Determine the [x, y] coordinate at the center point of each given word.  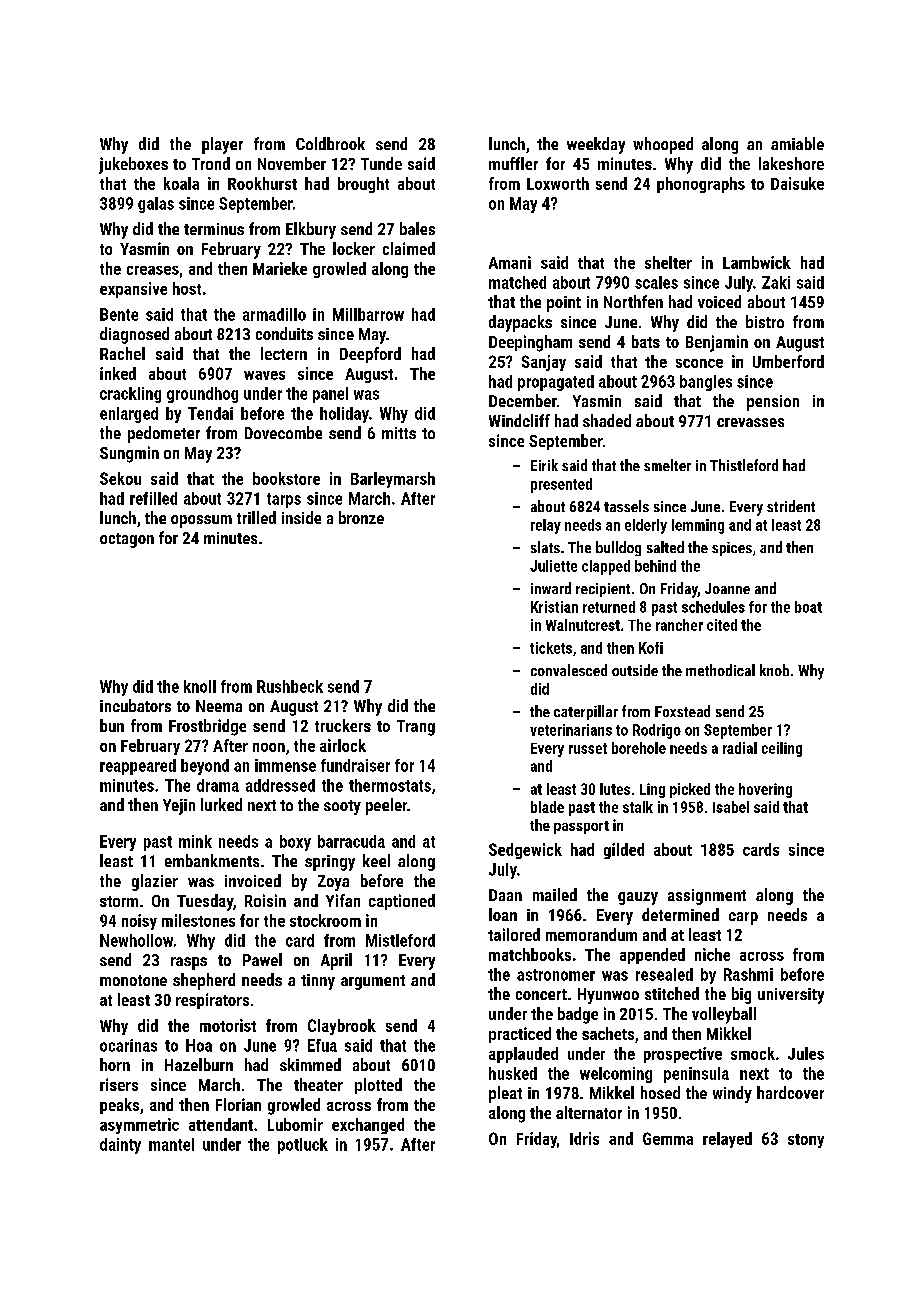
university [791, 996]
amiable [797, 143]
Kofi [651, 648]
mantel [171, 1144]
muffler [513, 163]
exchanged [368, 1126]
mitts [399, 433]
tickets [551, 648]
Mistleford [400, 940]
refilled [153, 498]
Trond [211, 163]
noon [269, 747]
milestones [198, 920]
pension [773, 403]
